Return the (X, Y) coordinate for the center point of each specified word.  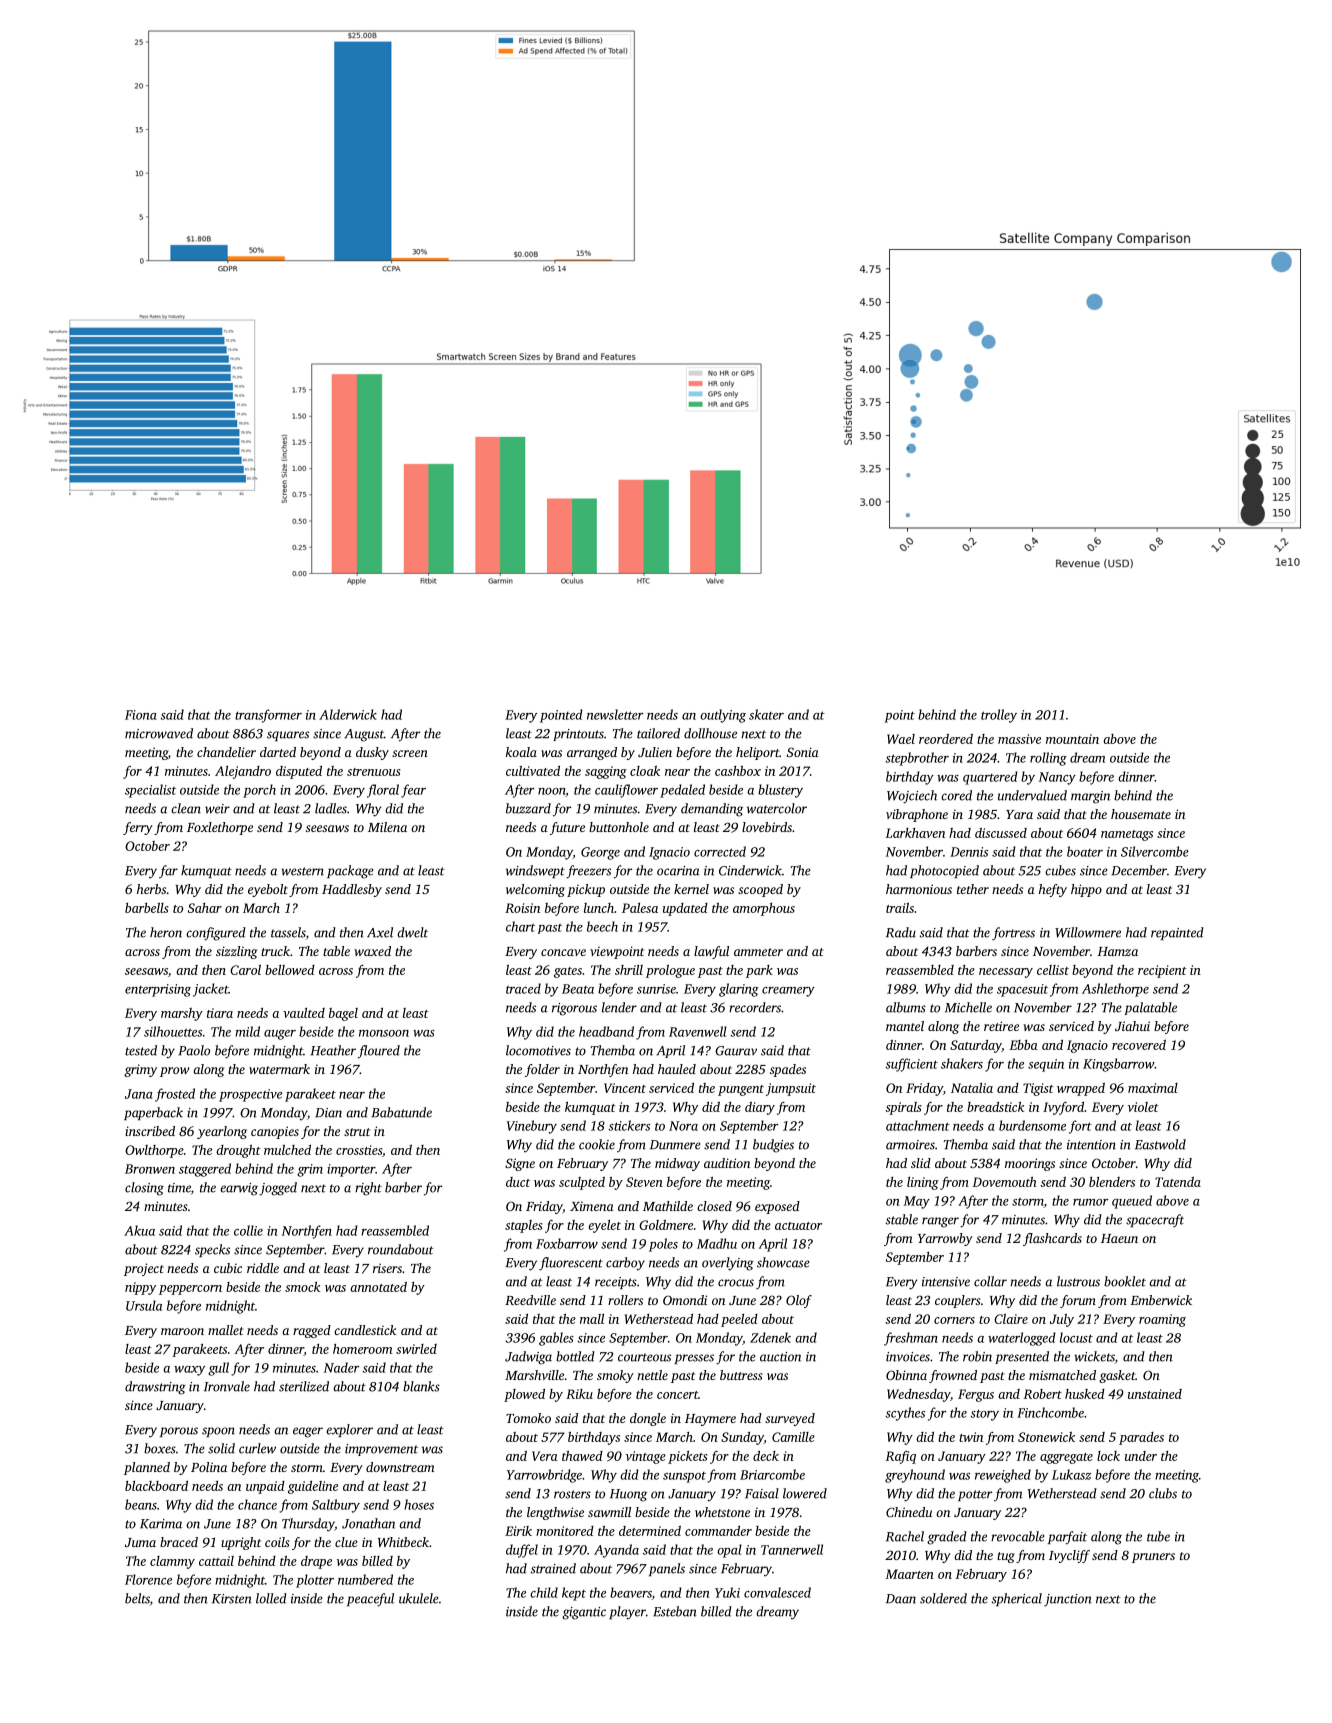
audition (727, 1163)
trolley (999, 716)
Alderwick (348, 714)
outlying (723, 716)
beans (141, 1504)
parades (1141, 1438)
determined (650, 1531)
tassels (288, 932)
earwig (239, 1189)
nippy (140, 1288)
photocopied (944, 871)
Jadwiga (528, 1358)
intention (1091, 1145)
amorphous (764, 909)
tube (1158, 1536)
